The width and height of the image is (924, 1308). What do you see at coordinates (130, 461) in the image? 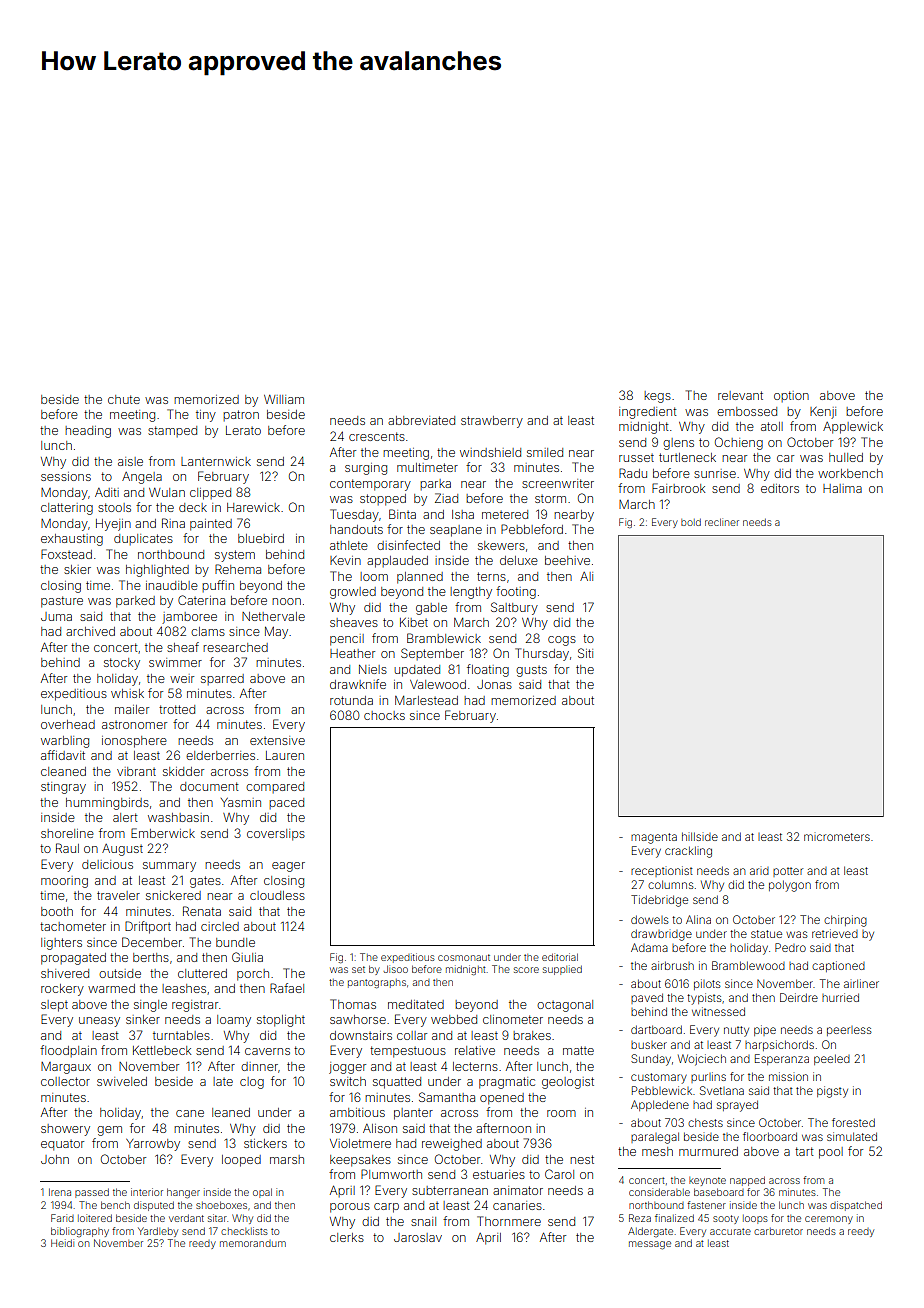
I see `aisle` at bounding box center [130, 461].
